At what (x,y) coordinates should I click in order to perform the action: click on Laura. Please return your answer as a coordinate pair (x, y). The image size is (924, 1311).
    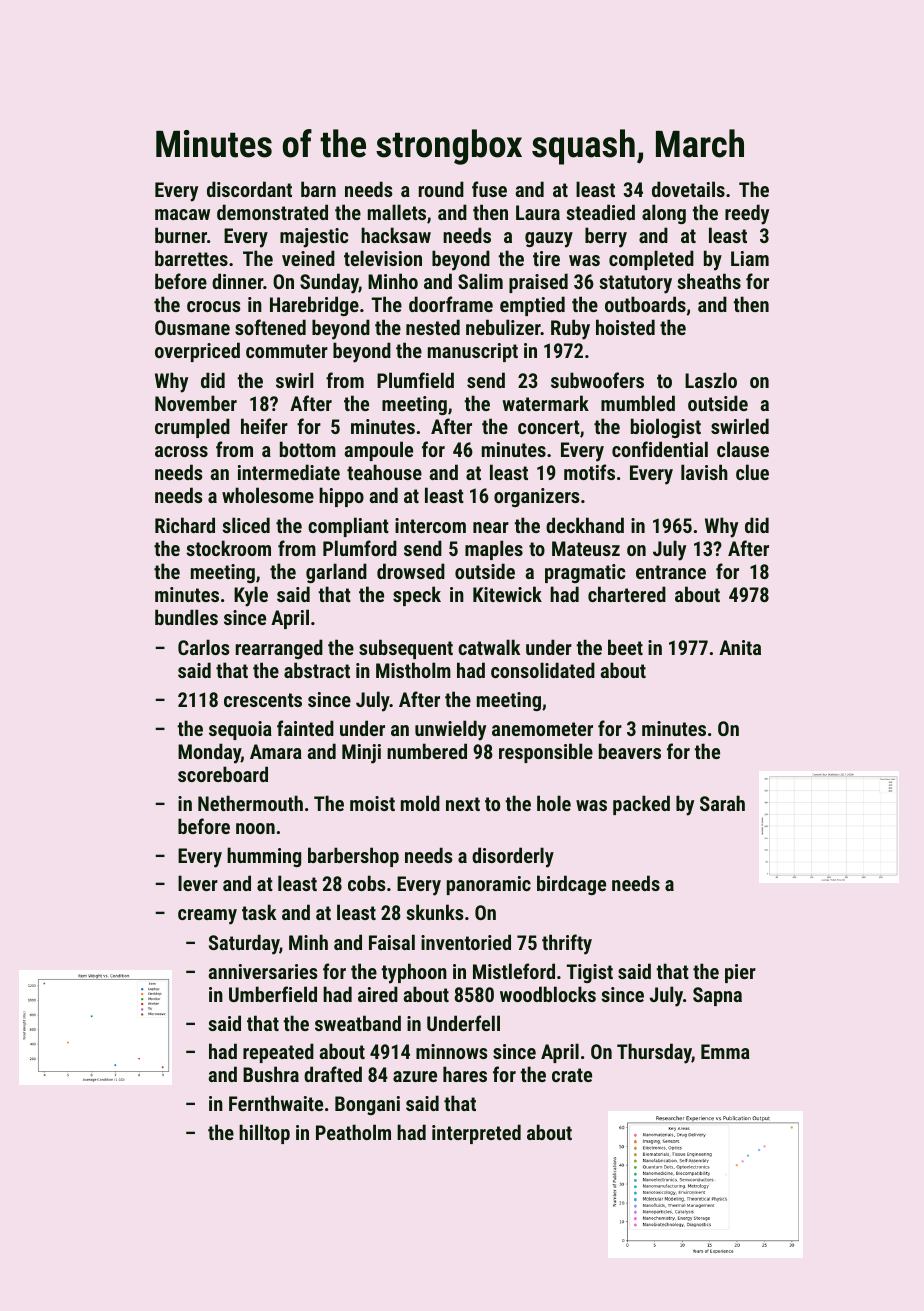
    Looking at the image, I should click on (538, 212).
